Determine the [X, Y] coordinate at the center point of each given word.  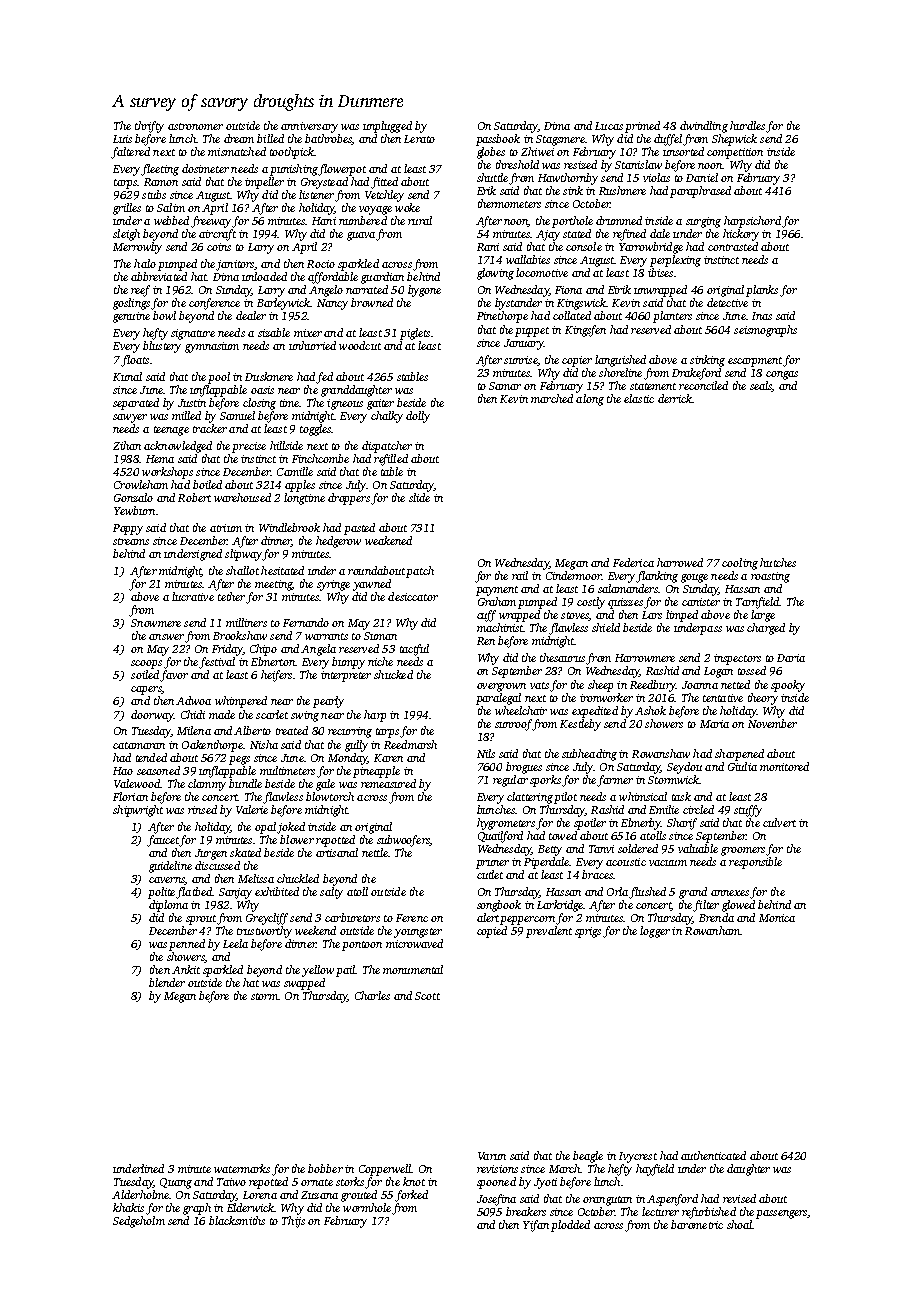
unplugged [387, 127]
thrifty [149, 127]
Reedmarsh [410, 744]
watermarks [242, 1168]
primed [642, 127]
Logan [718, 672]
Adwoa [193, 700]
